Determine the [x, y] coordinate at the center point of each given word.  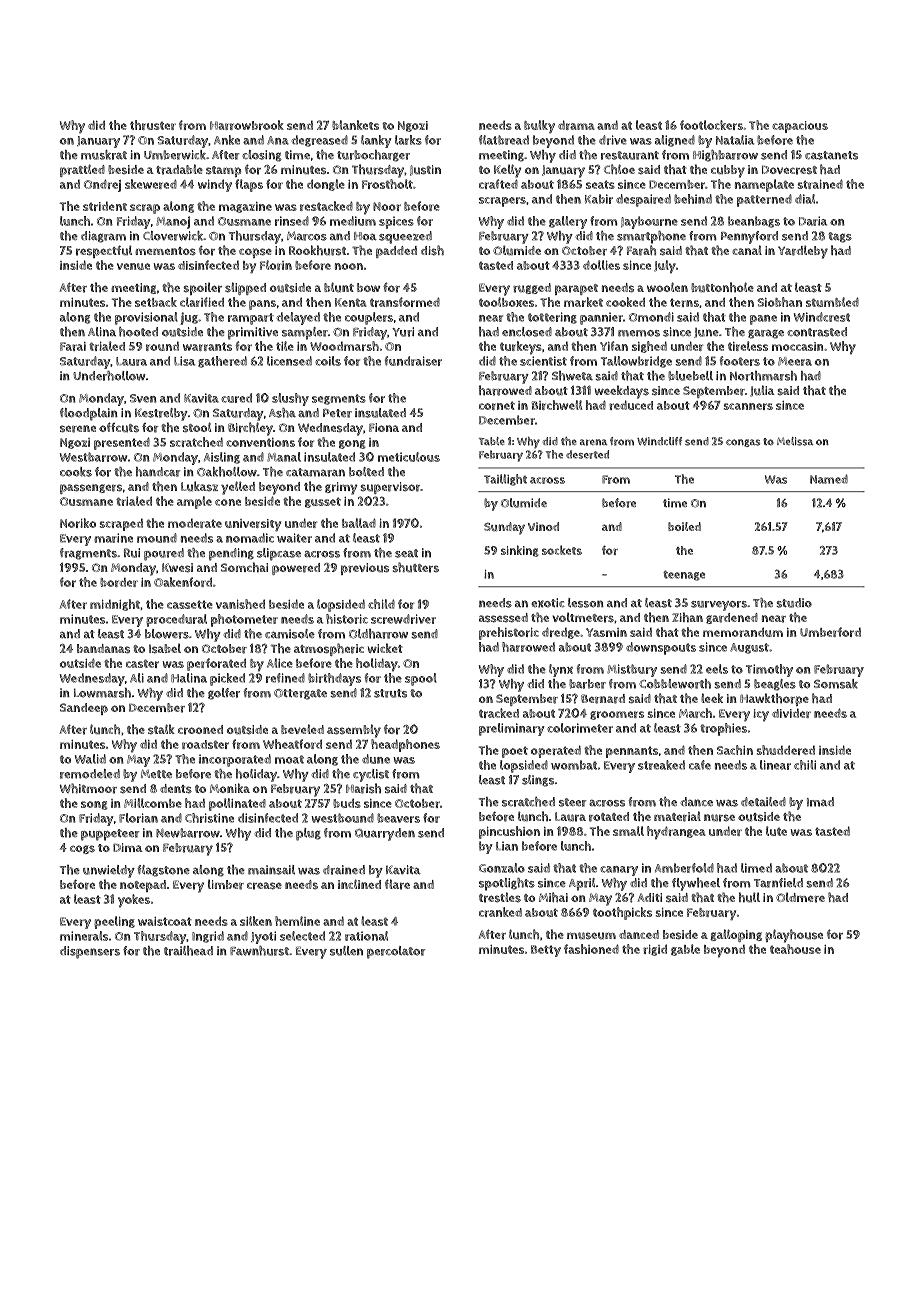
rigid [655, 950]
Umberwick [175, 155]
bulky [539, 126]
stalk [161, 729]
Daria [813, 221]
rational [366, 936]
